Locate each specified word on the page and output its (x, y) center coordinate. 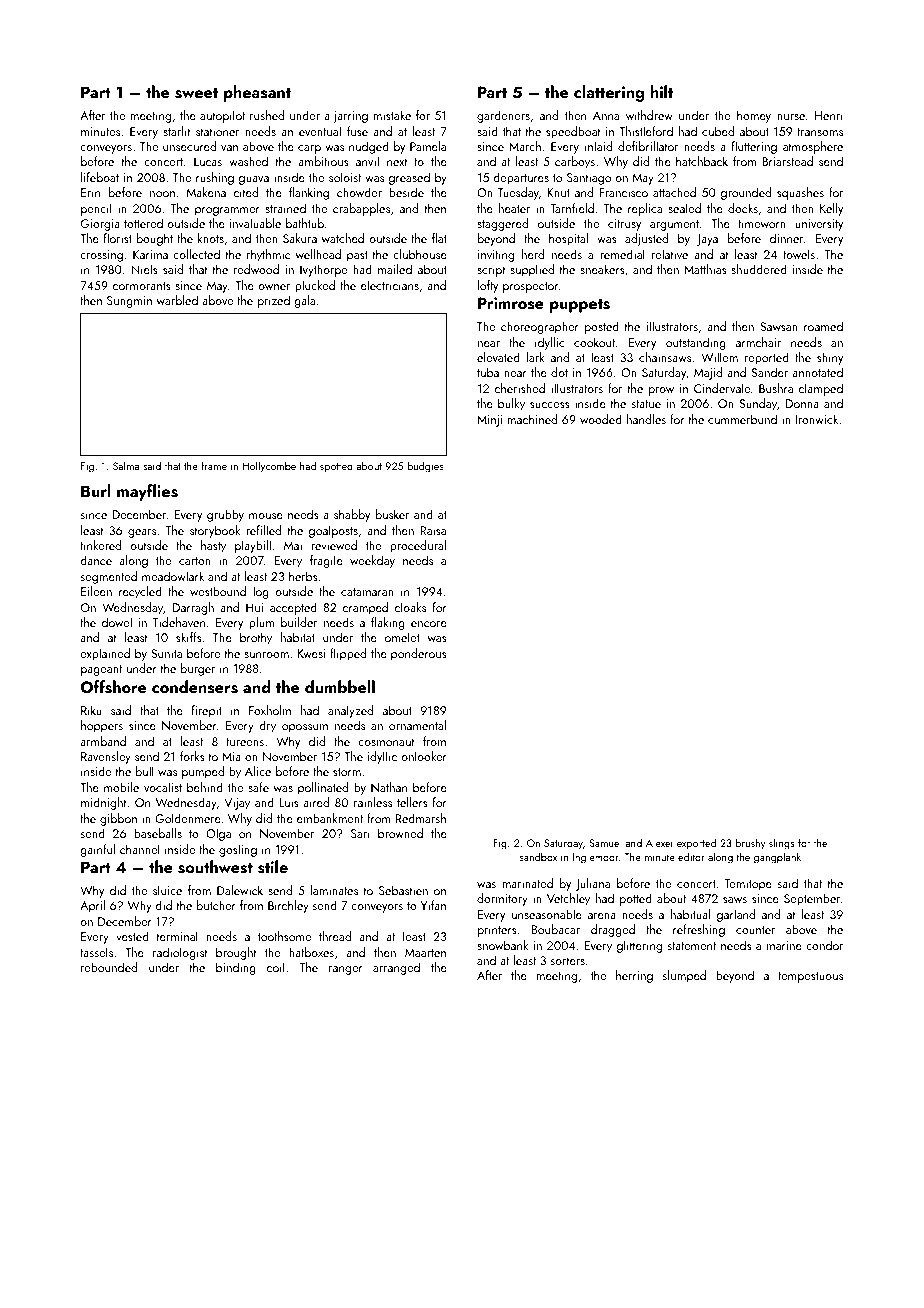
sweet (196, 93)
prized (274, 301)
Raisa (433, 530)
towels (799, 254)
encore (429, 624)
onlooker (424, 756)
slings (781, 844)
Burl (96, 490)
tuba (488, 372)
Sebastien (403, 890)
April (92, 906)
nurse (791, 117)
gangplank (777, 858)
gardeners (503, 116)
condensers (195, 687)
